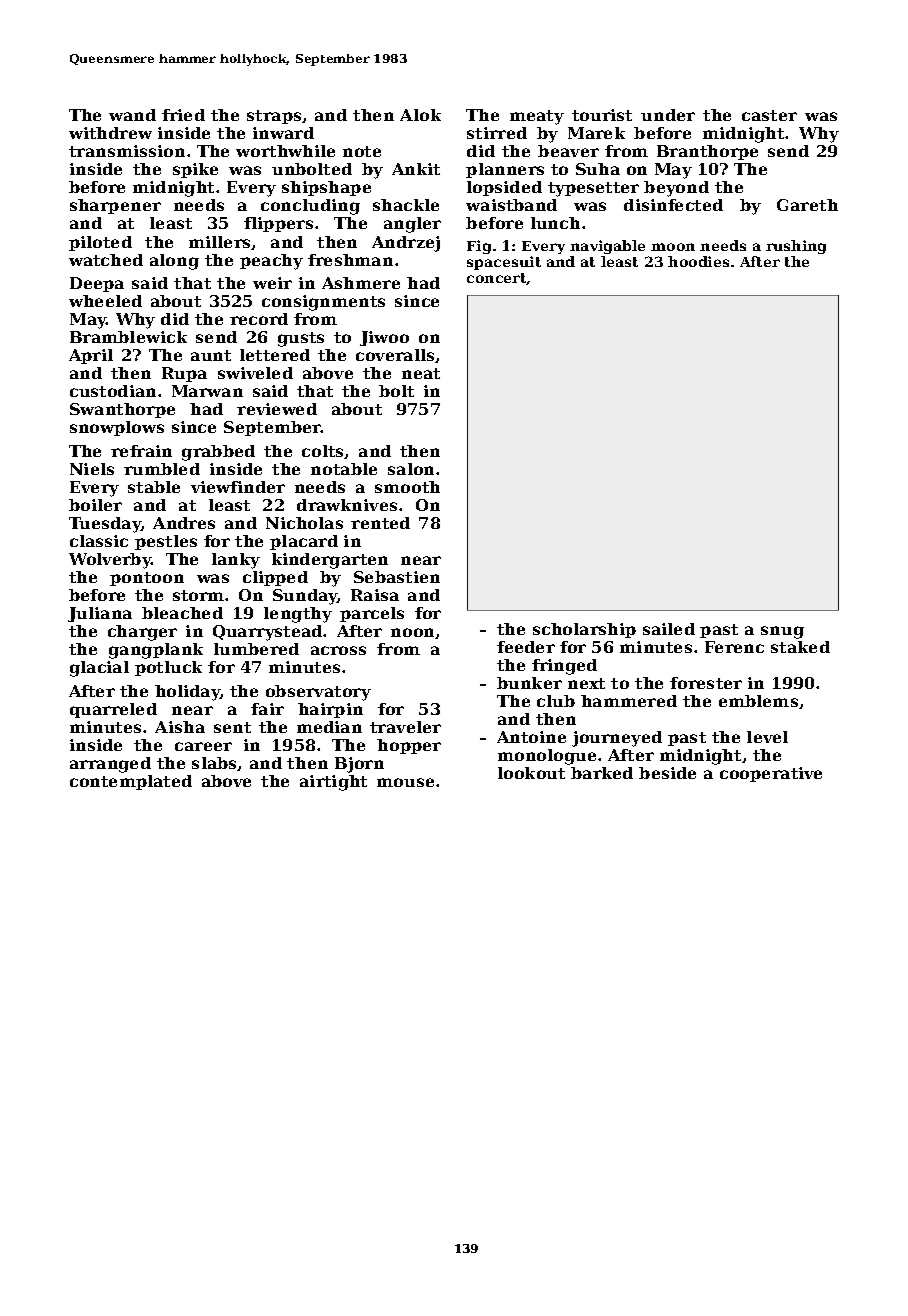  Describe the element at coordinates (375, 595) in the image. I see `Raisa` at that location.
